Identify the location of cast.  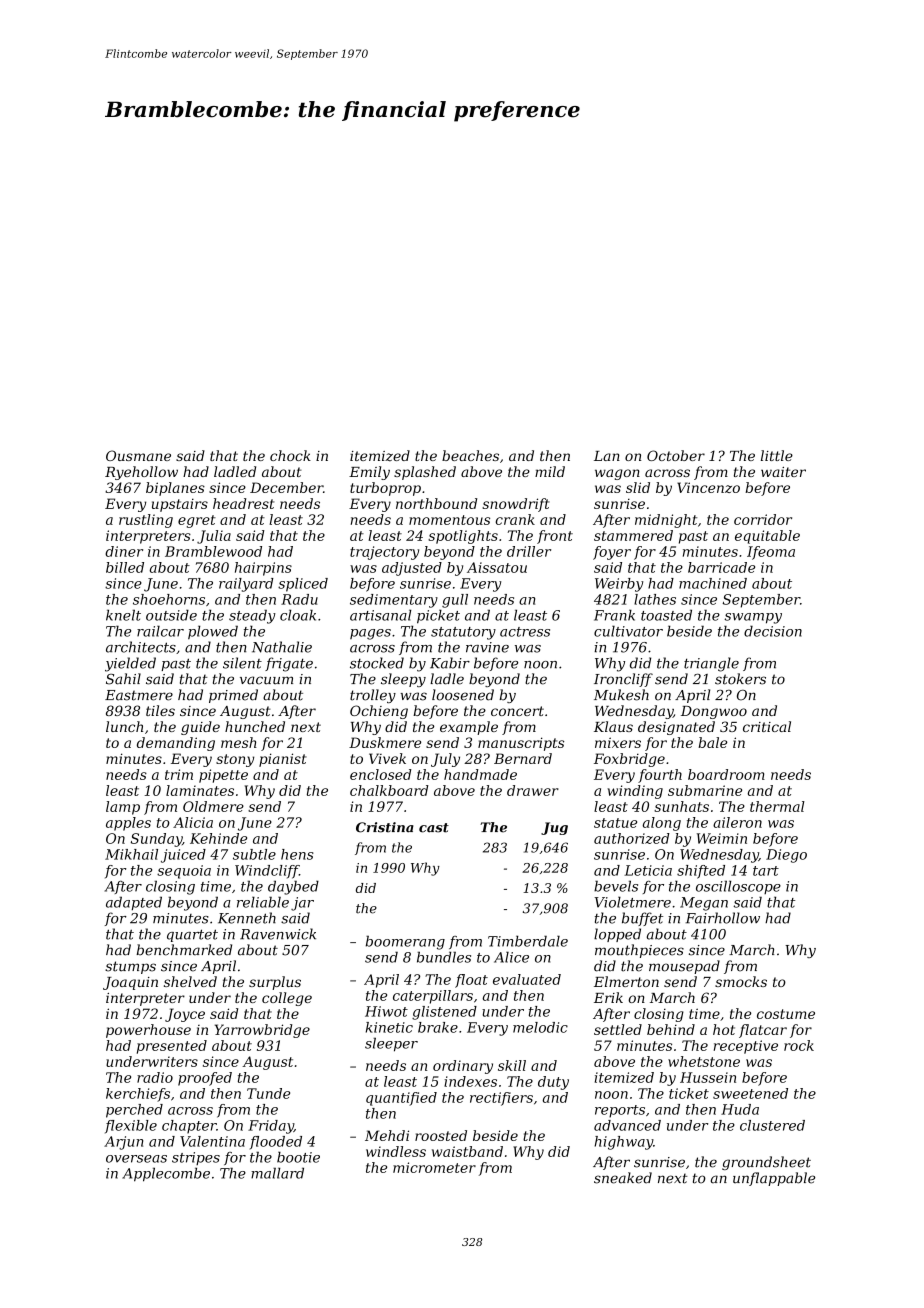
(434, 828).
